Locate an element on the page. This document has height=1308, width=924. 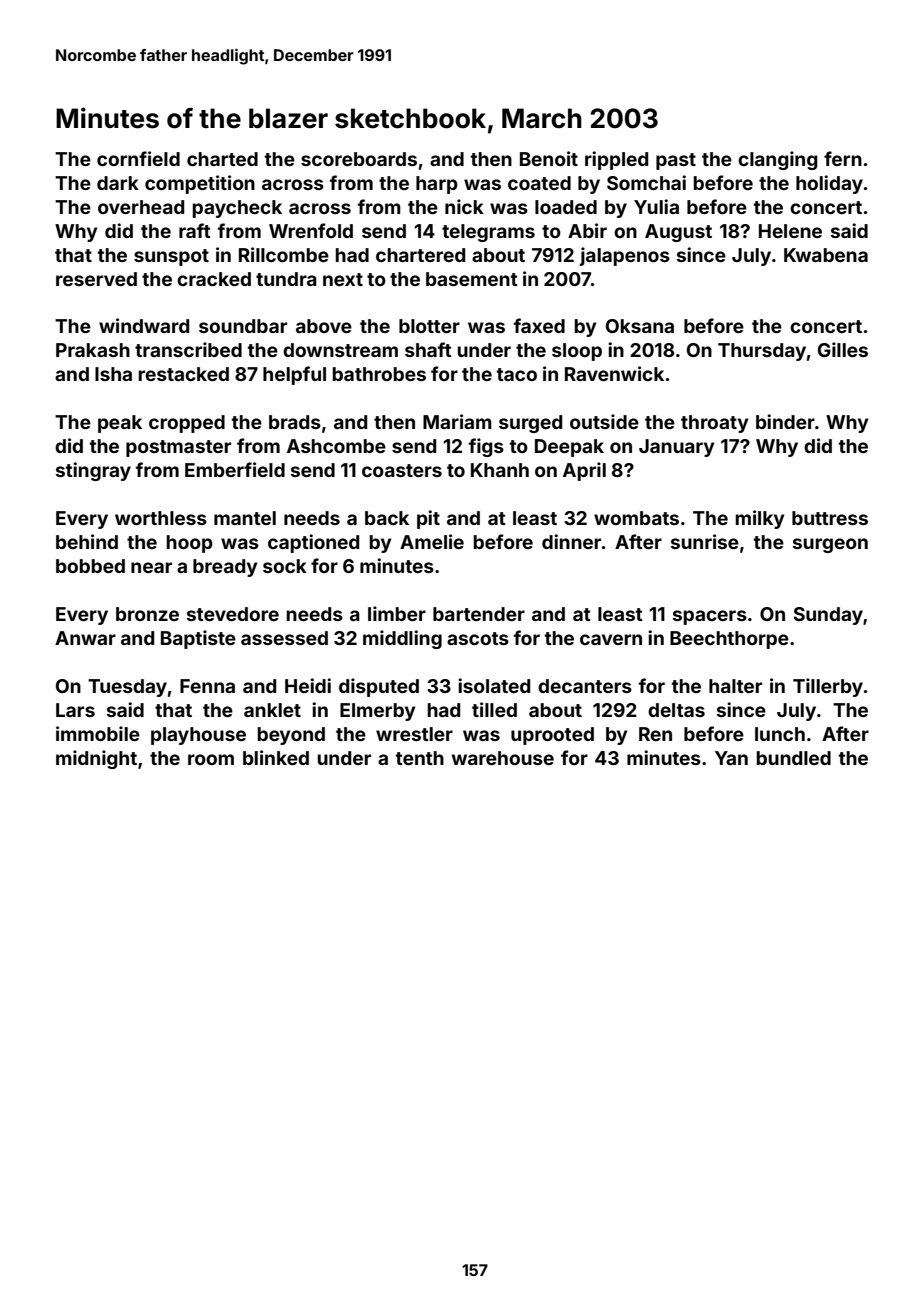
clanging is located at coordinates (778, 160).
